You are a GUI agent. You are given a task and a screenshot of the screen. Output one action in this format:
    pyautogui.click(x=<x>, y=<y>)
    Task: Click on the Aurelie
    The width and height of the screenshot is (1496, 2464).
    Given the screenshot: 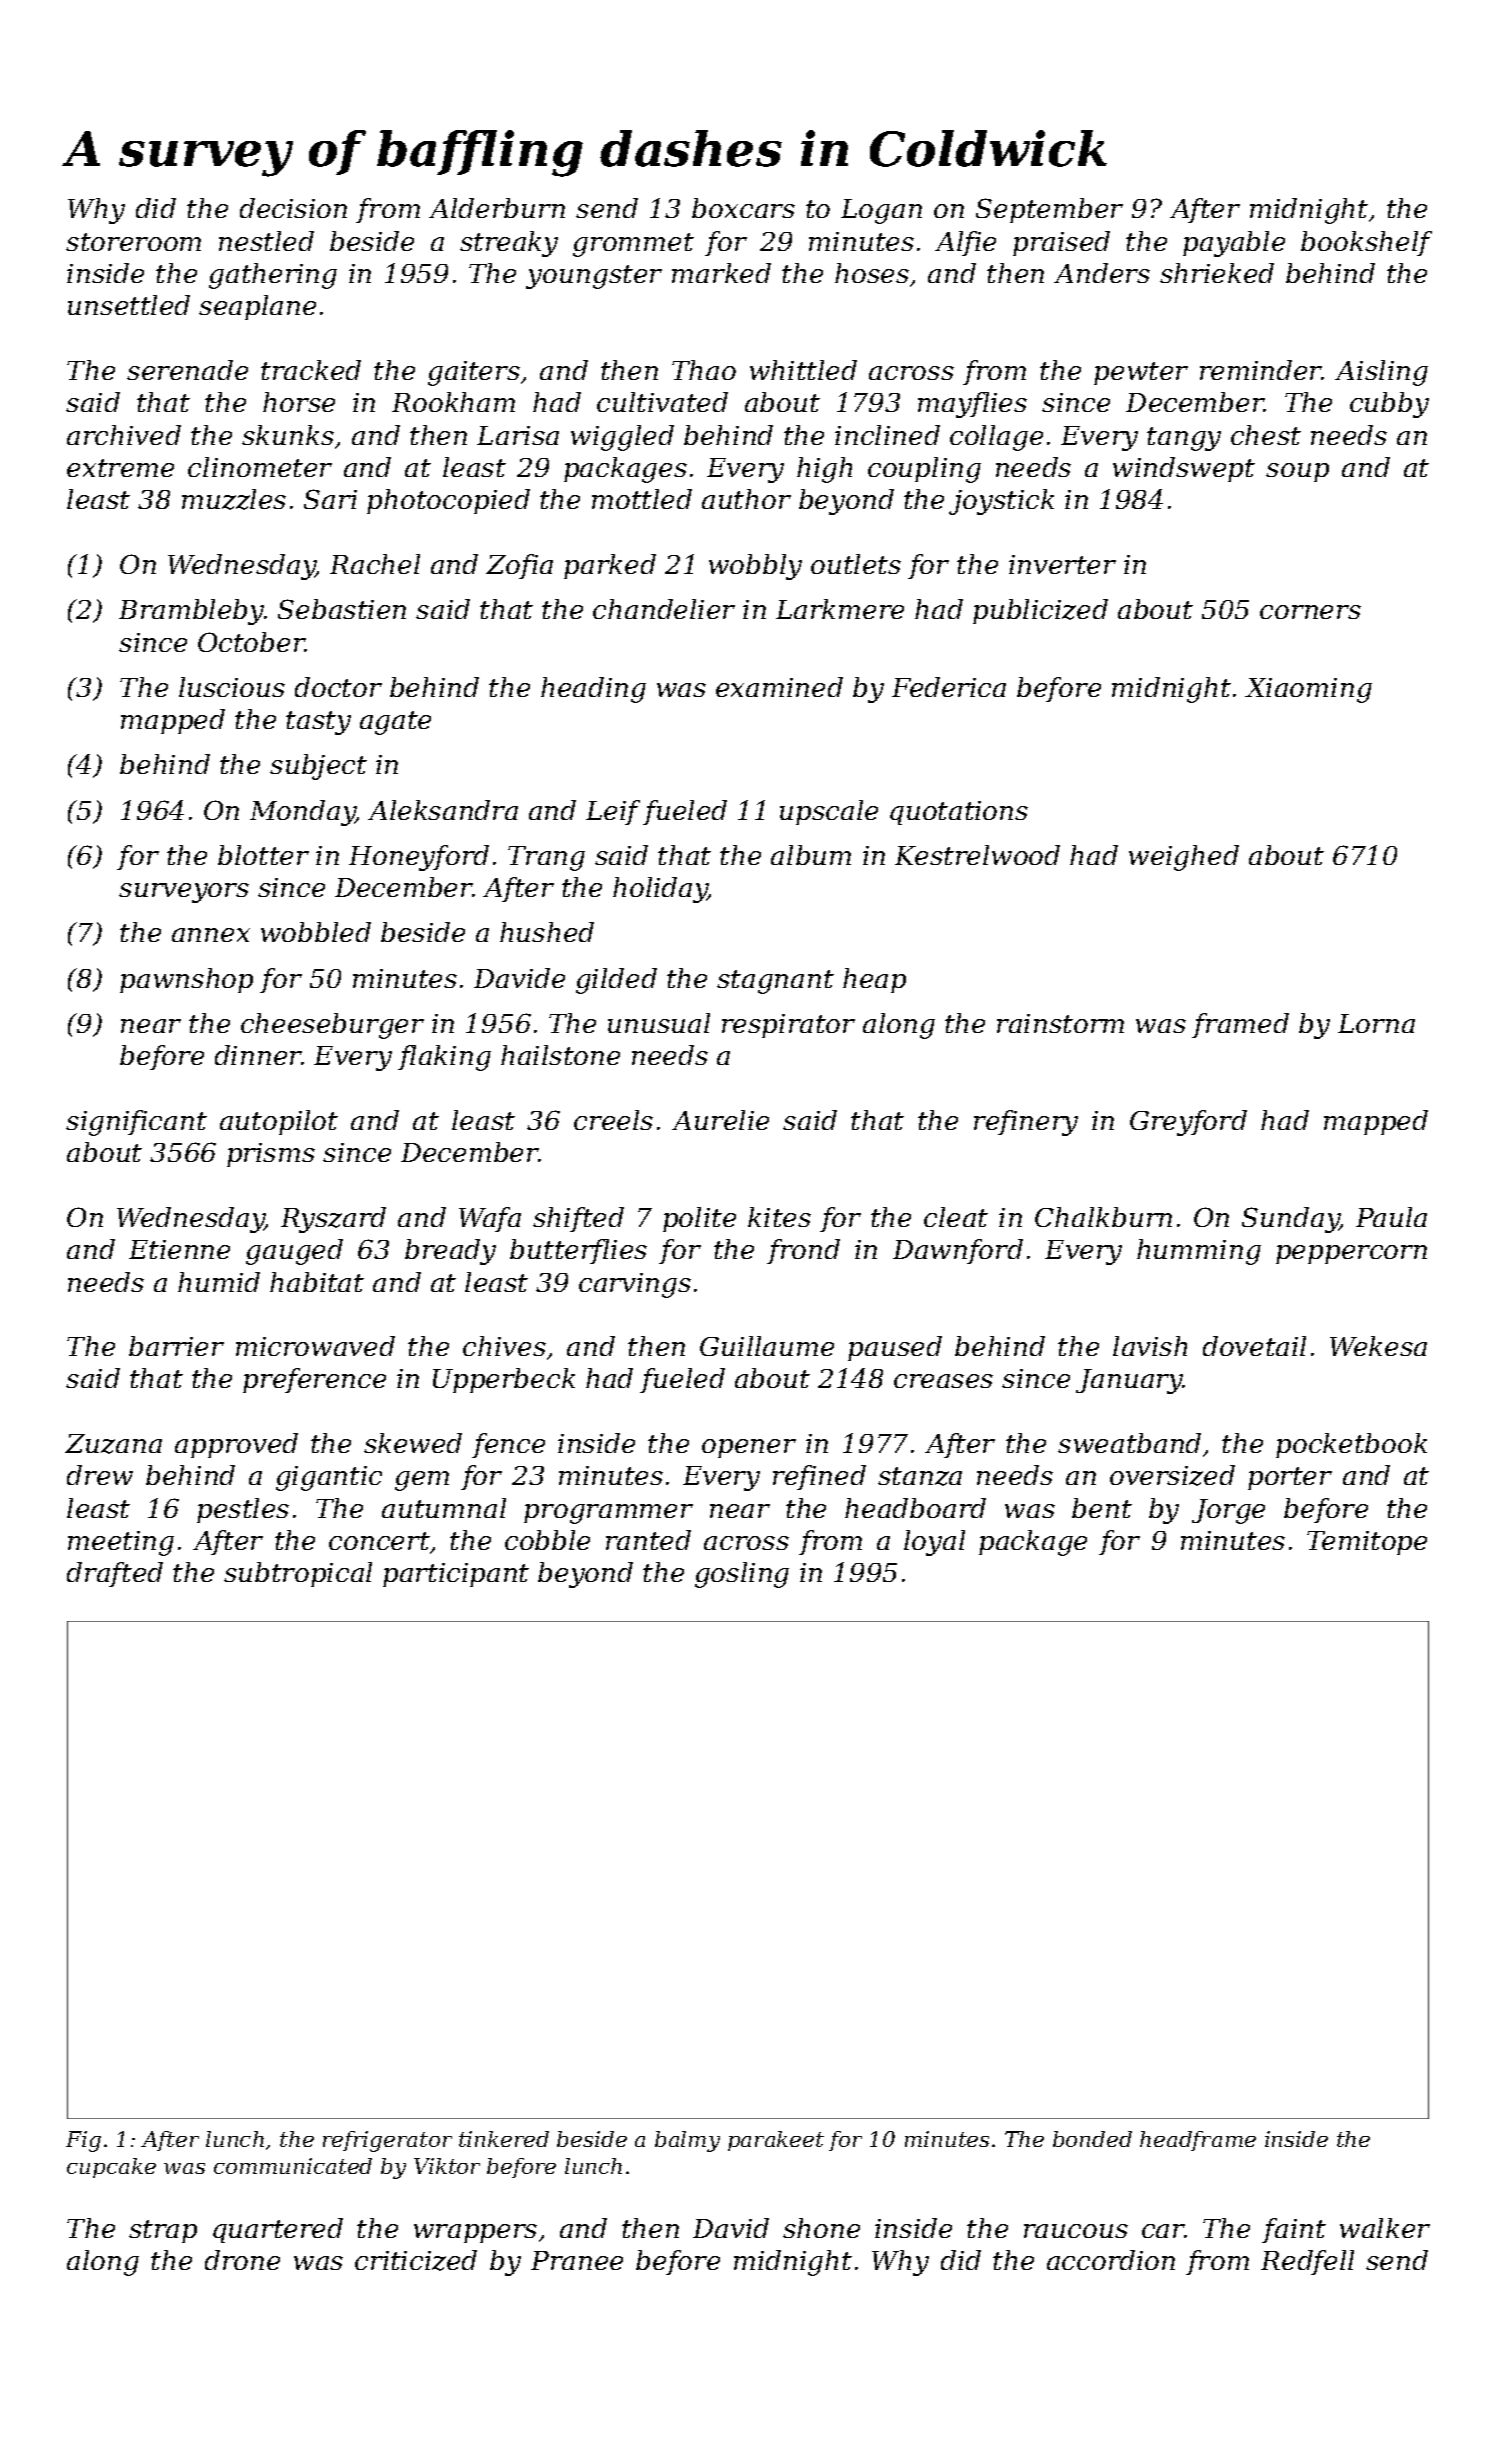 What is the action you would take?
    pyautogui.click(x=720, y=1120)
